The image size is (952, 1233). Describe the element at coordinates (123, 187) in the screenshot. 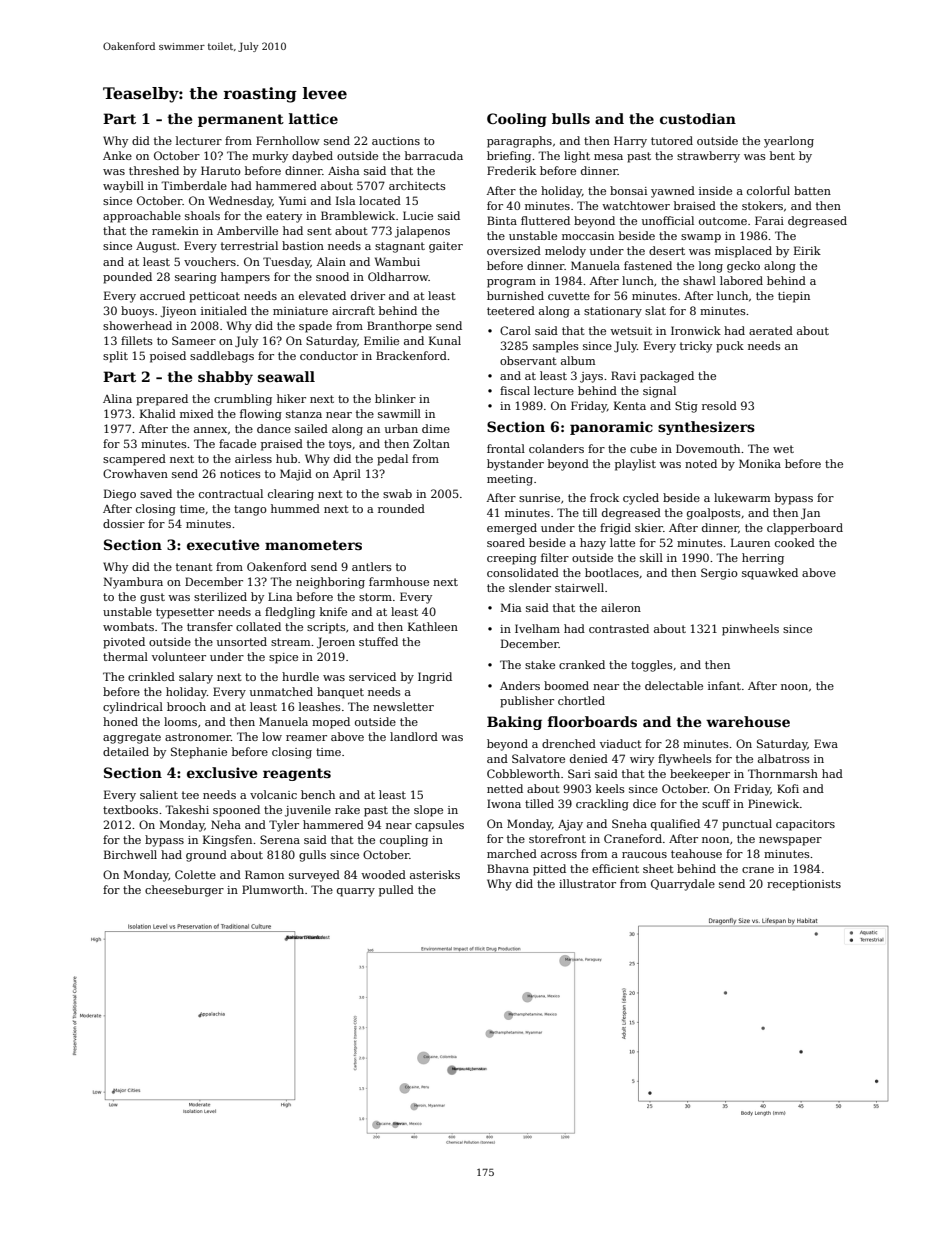

I see `waybill` at that location.
